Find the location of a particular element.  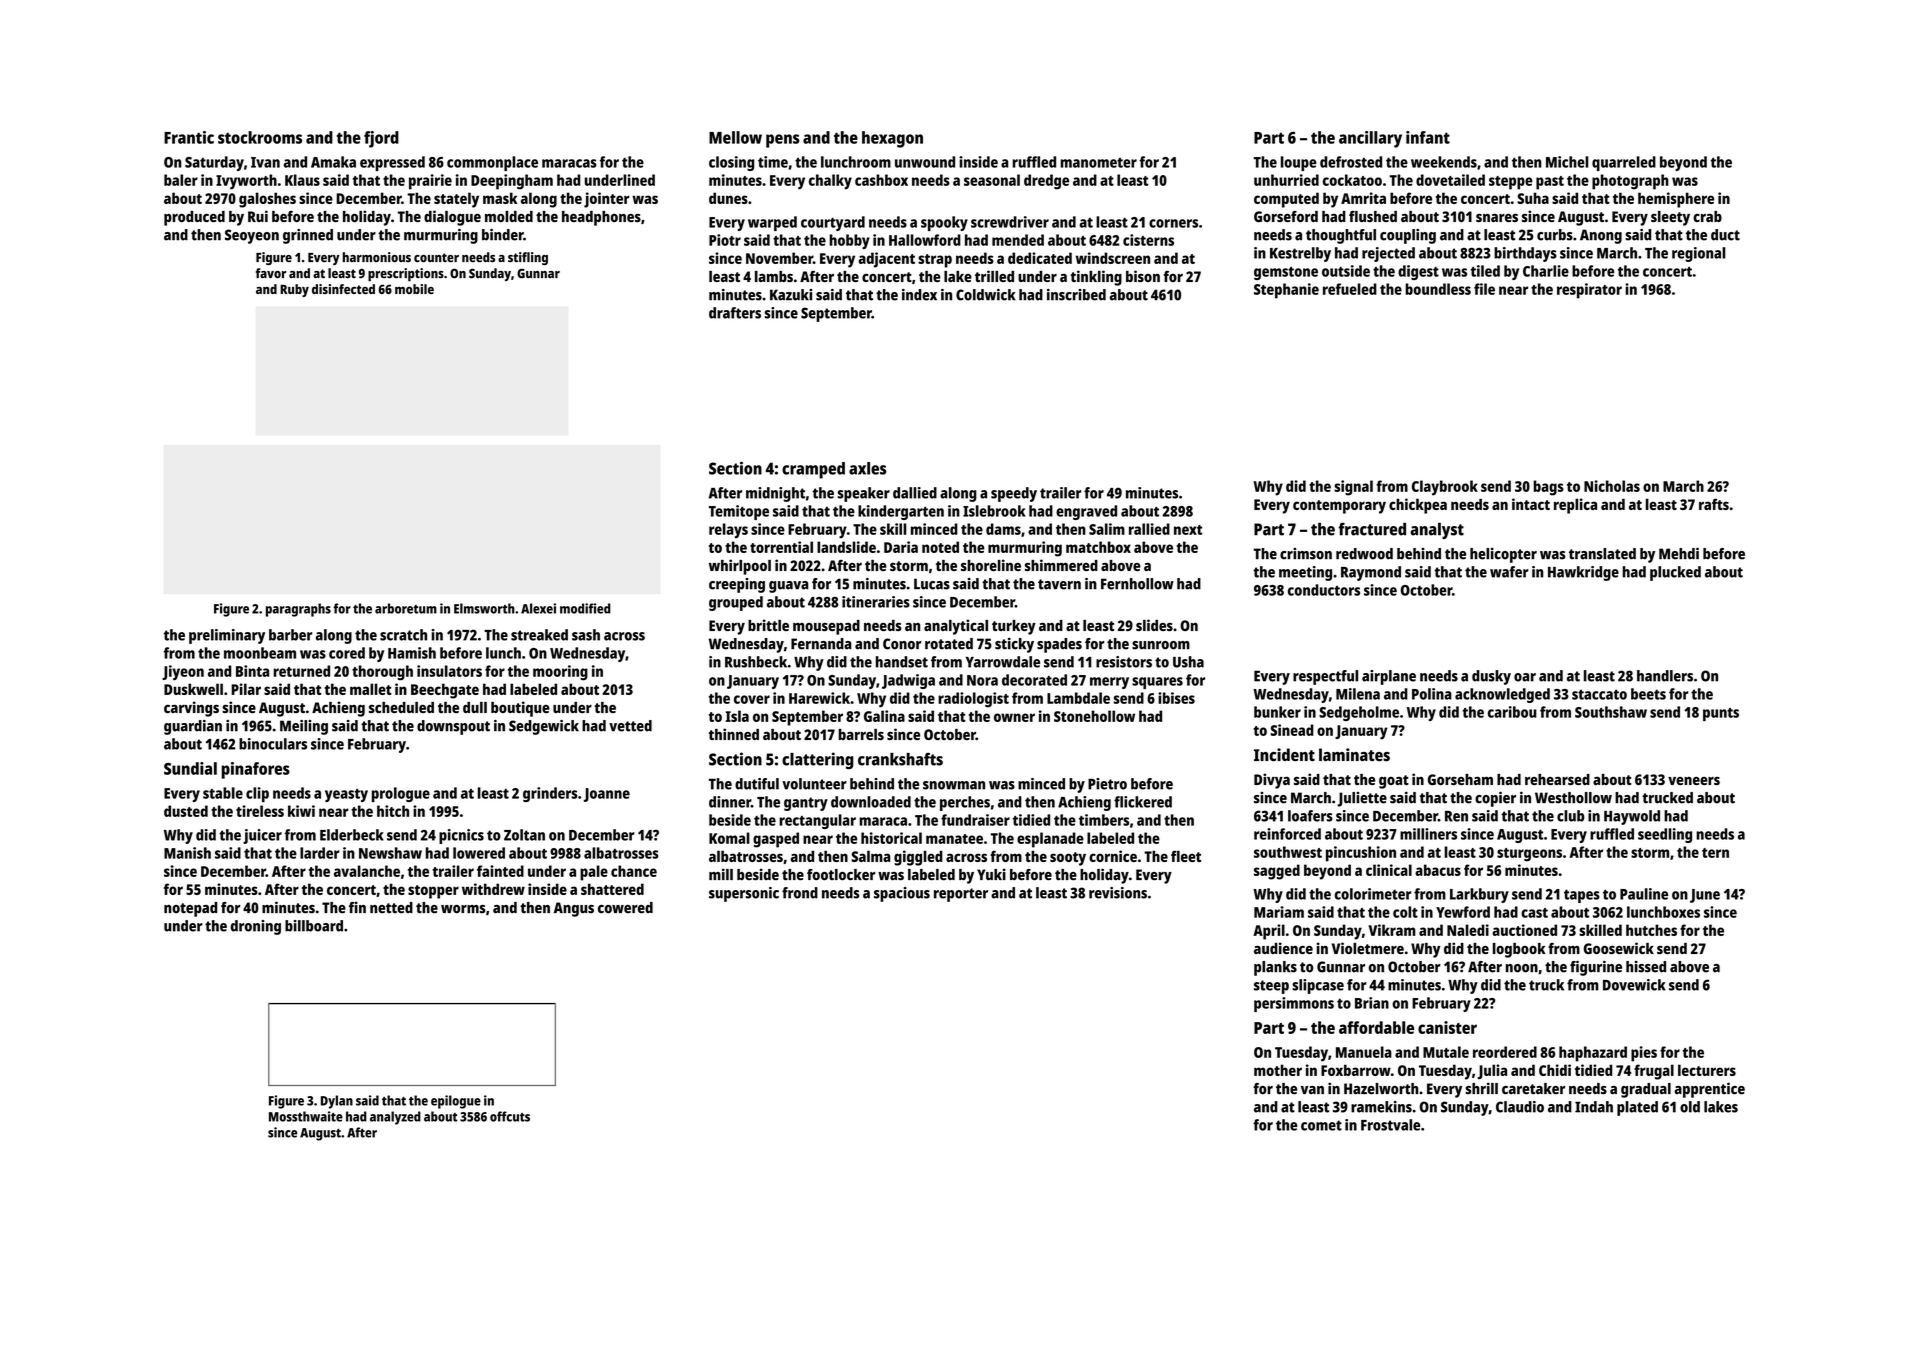

Dylan is located at coordinates (337, 1102).
